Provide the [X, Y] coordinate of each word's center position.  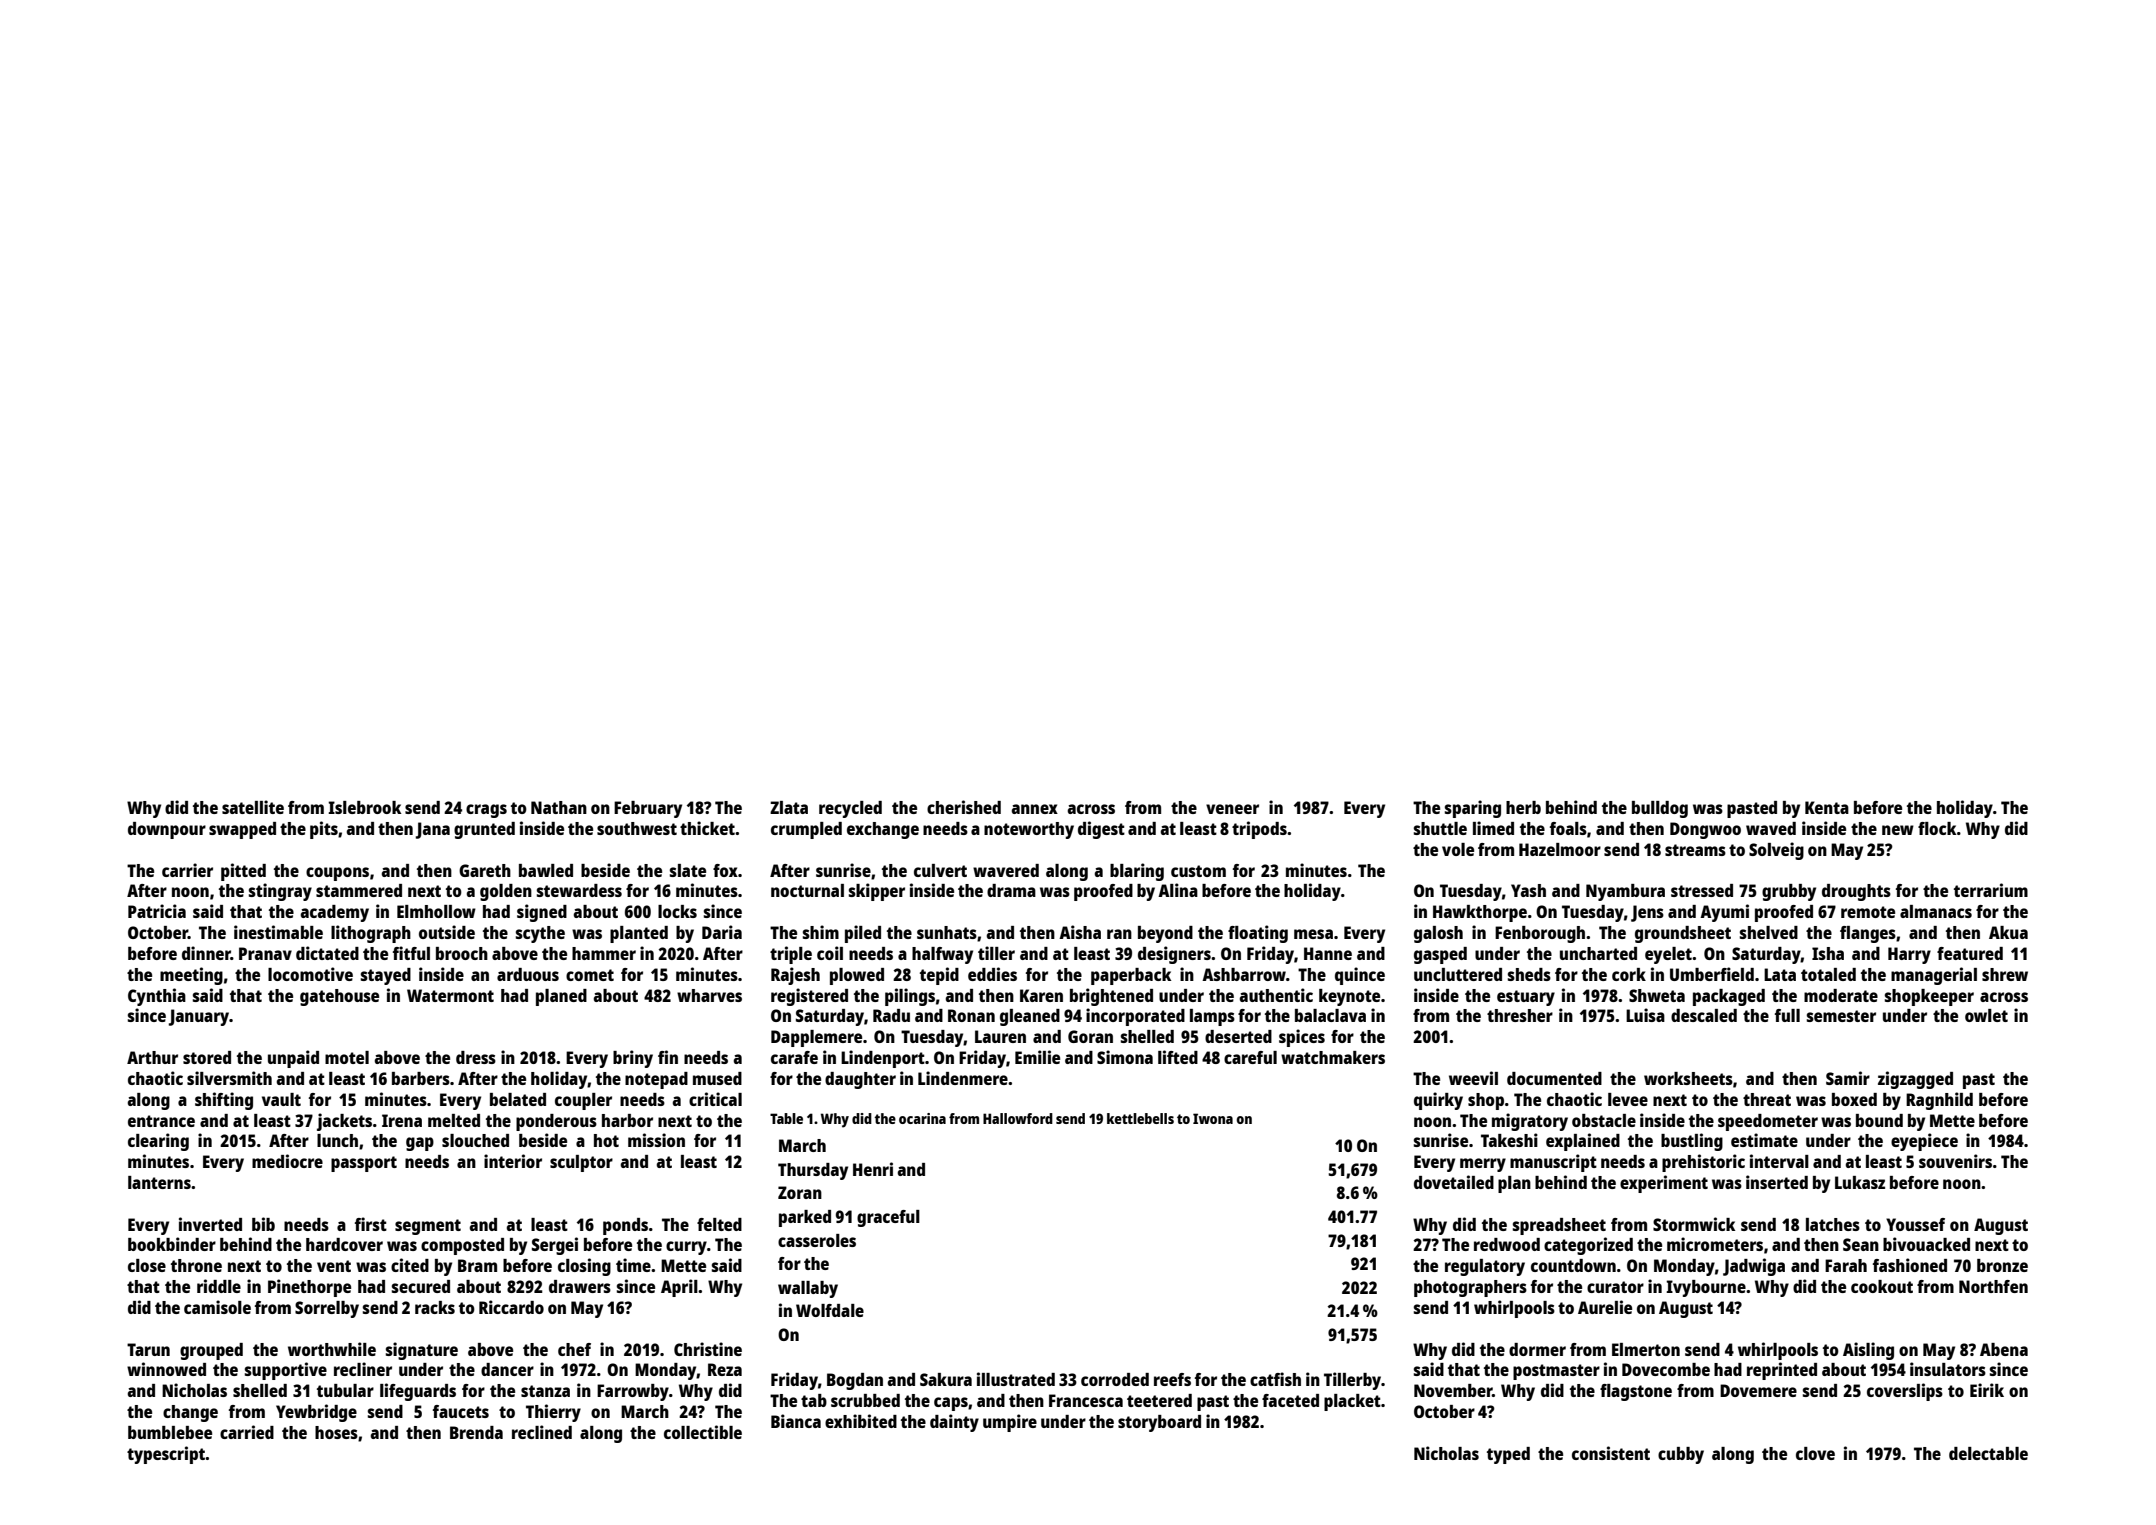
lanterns [159, 1182]
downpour [167, 830]
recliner [363, 1369]
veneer [1232, 809]
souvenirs [1955, 1161]
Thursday [813, 1171]
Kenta [1827, 807]
